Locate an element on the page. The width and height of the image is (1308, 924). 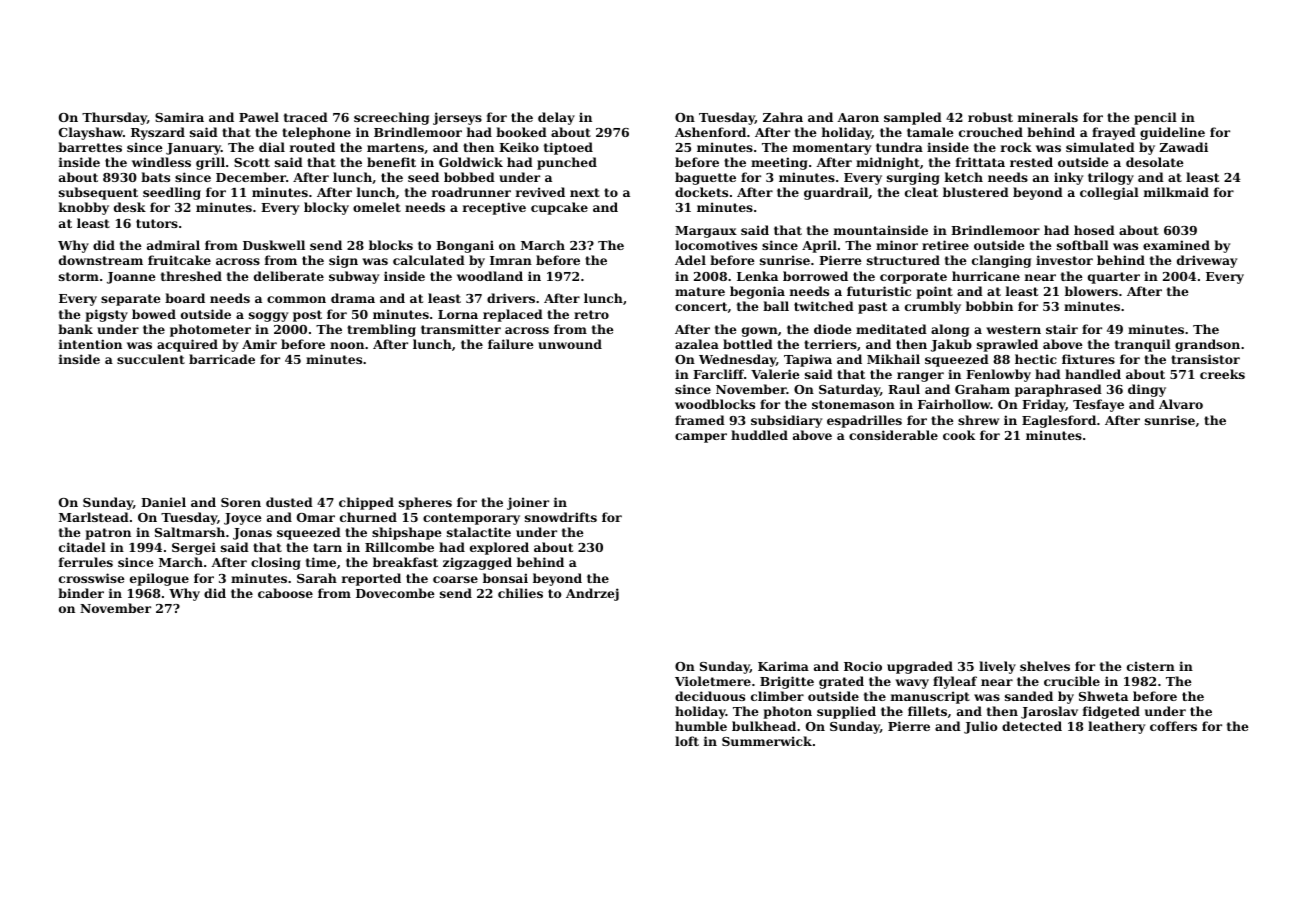
sampled is located at coordinates (913, 118).
